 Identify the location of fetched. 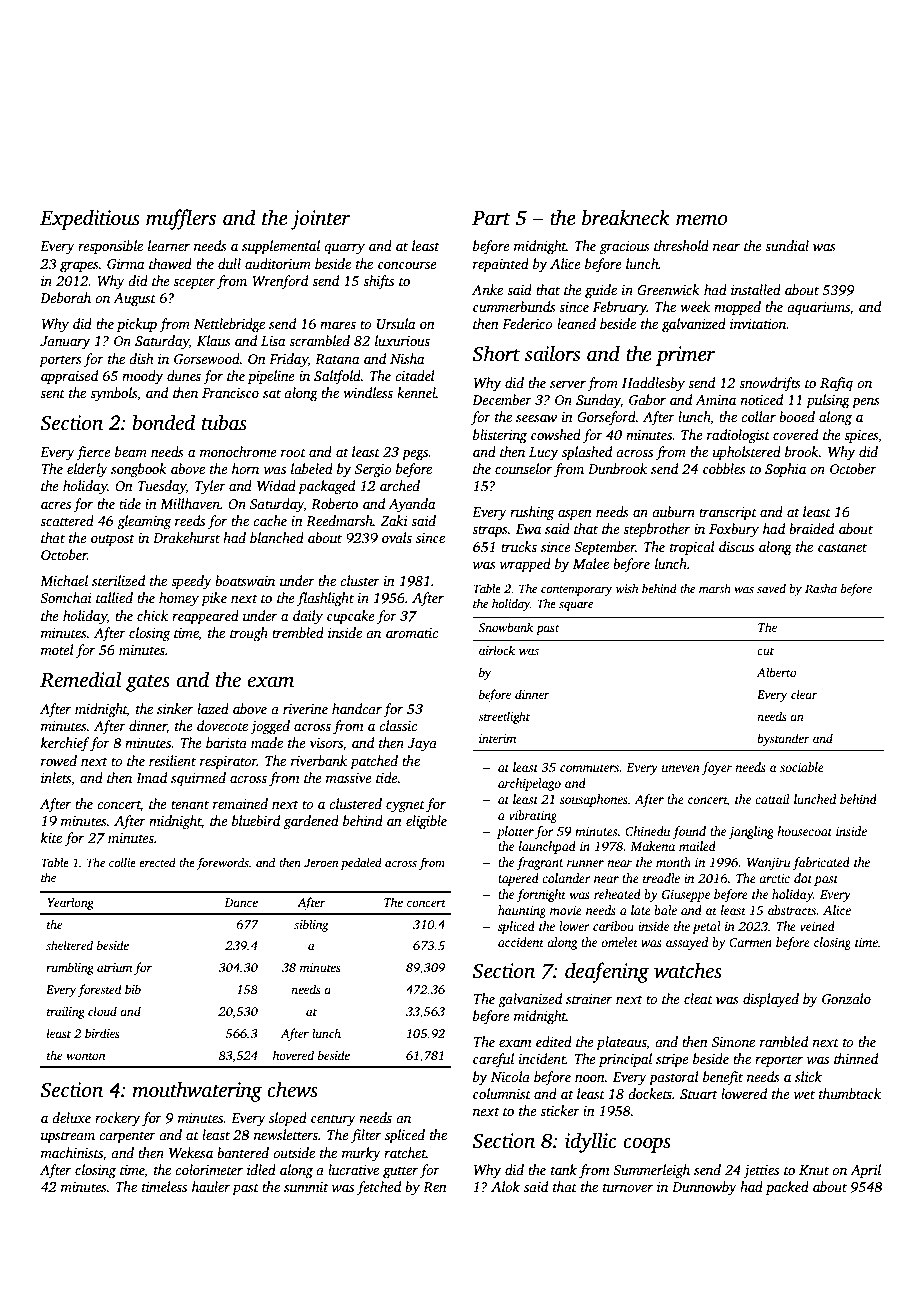
(379, 1188).
